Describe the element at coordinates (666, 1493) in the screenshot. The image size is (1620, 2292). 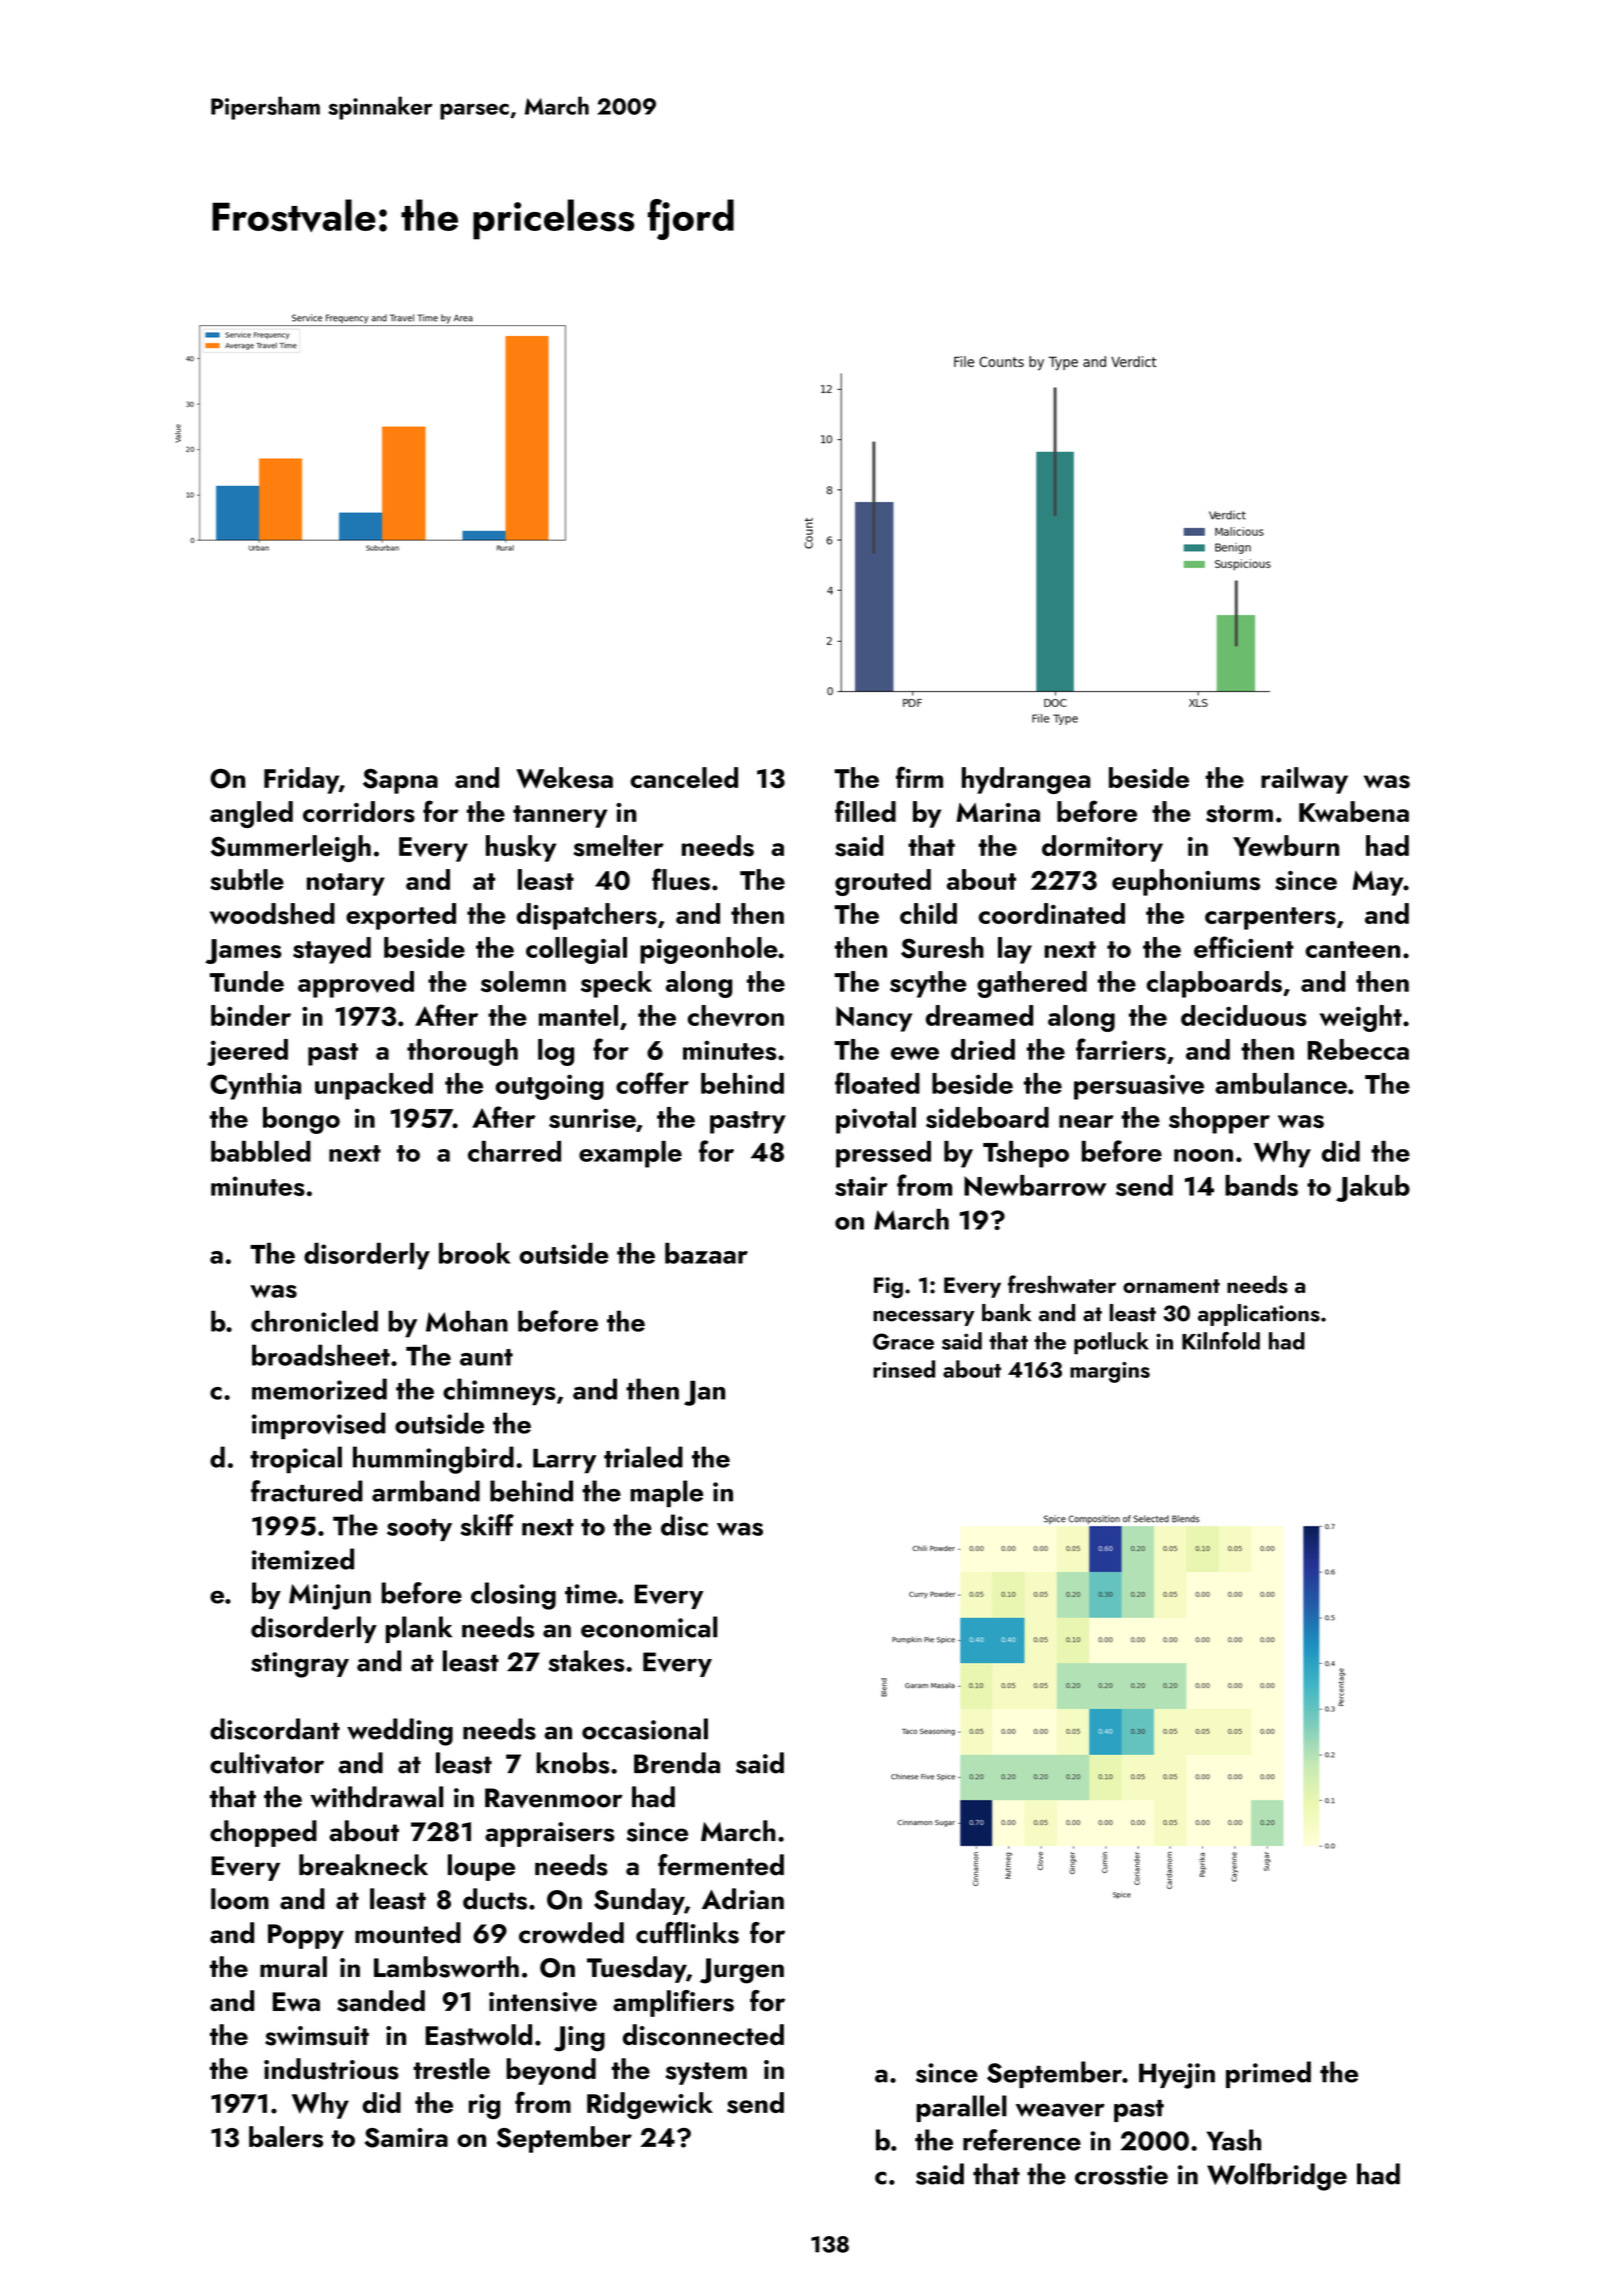
I see `maple` at that location.
